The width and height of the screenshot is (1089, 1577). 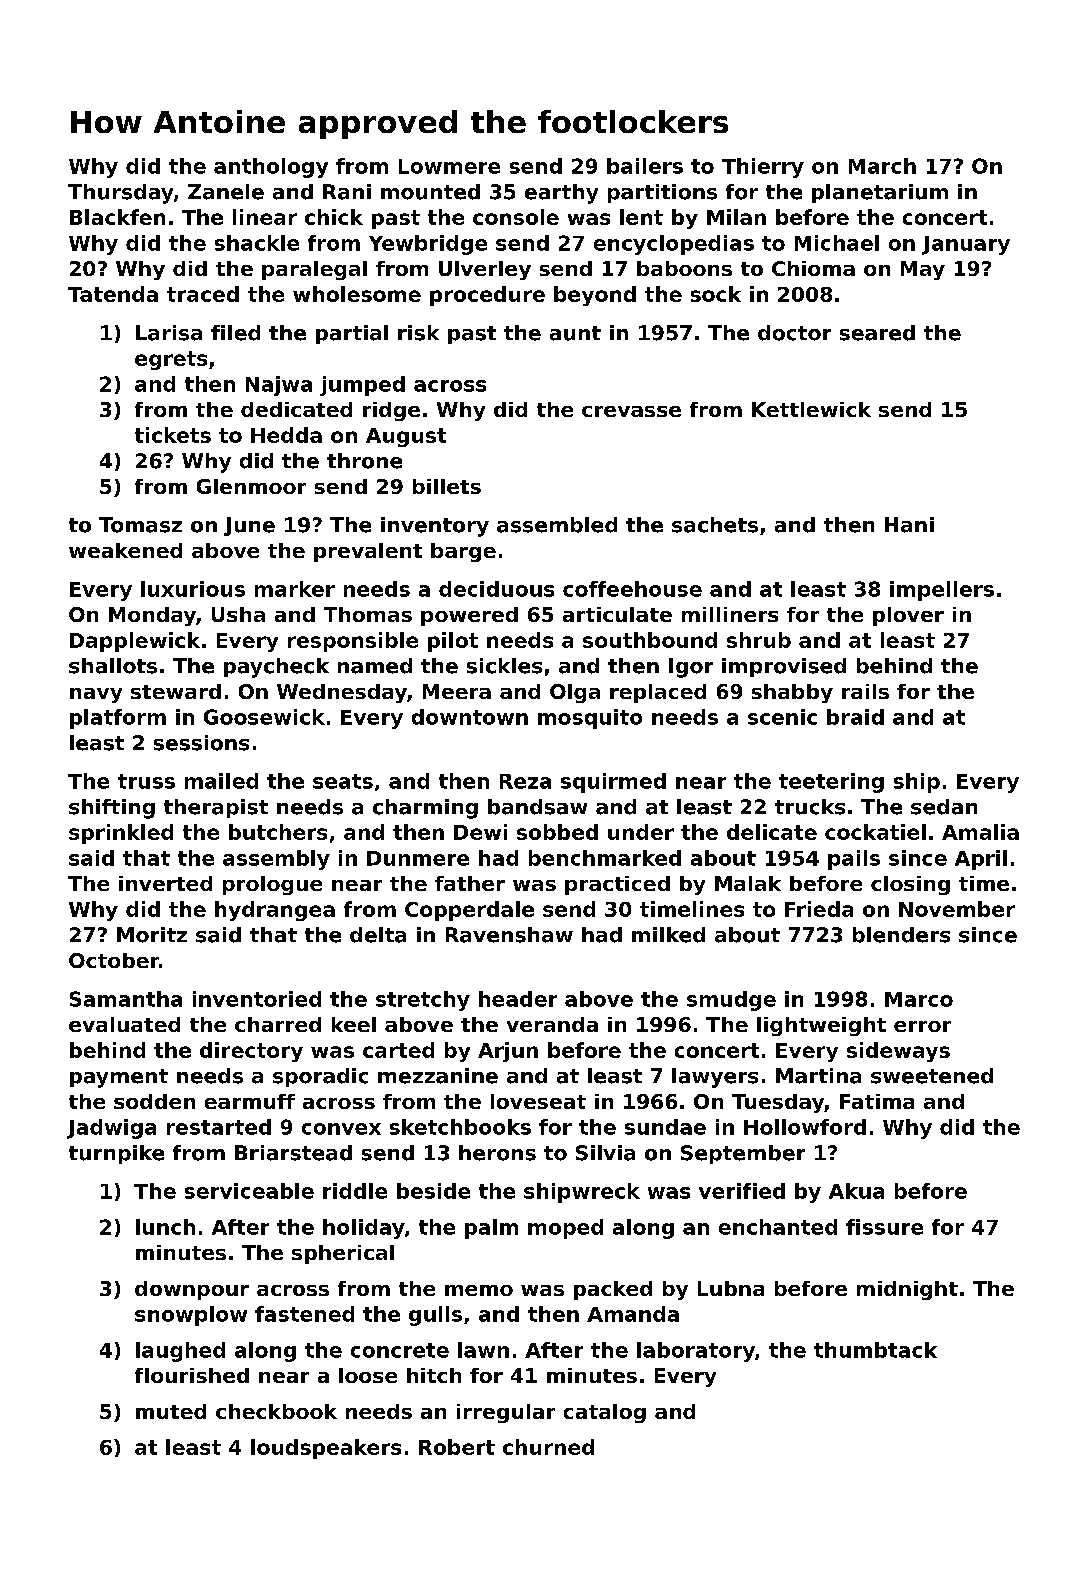 What do you see at coordinates (120, 194) in the screenshot?
I see `Thursday` at bounding box center [120, 194].
